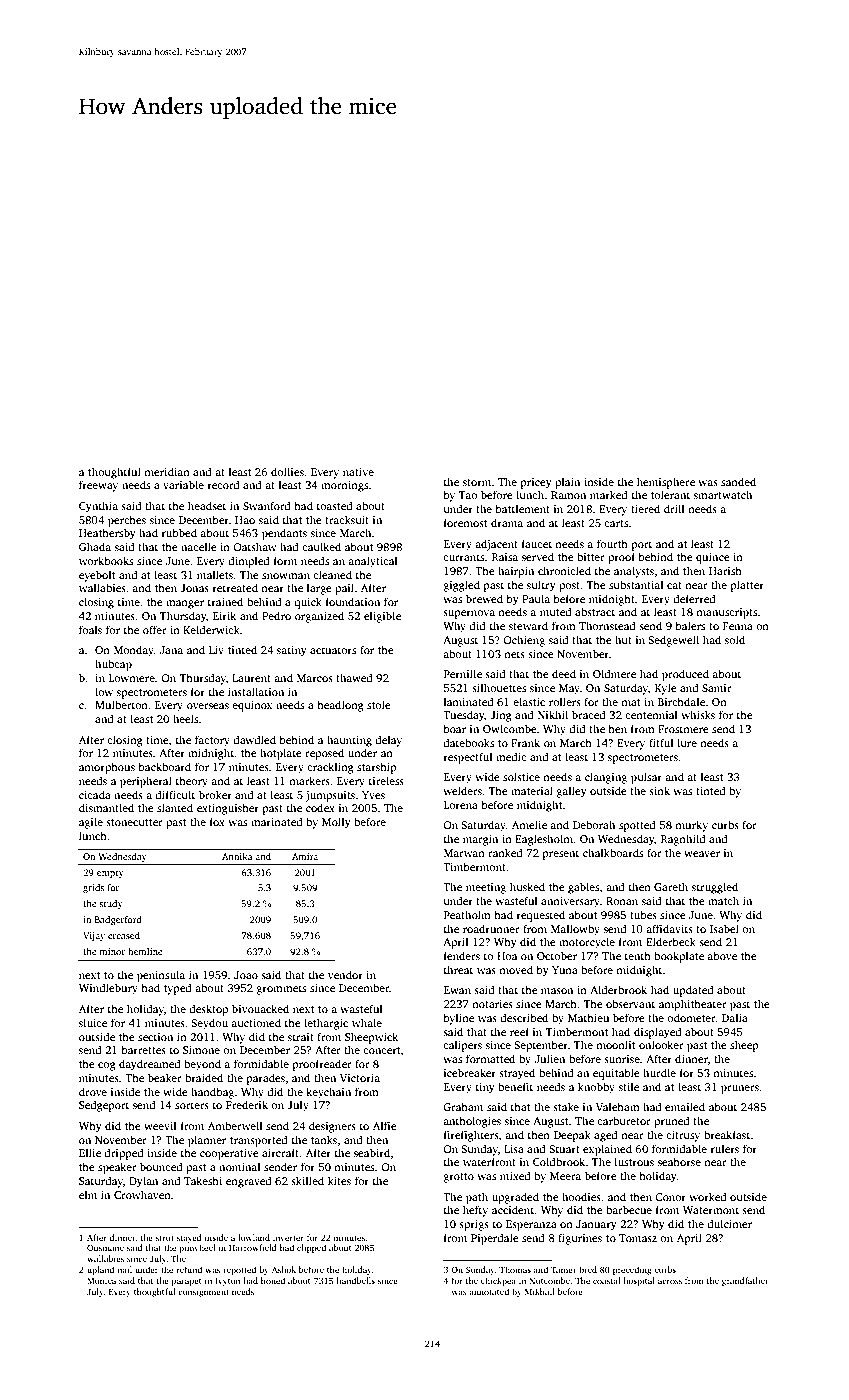 Image resolution: width=849 pixels, height=1400 pixels. I want to click on Jing, so click(500, 716).
